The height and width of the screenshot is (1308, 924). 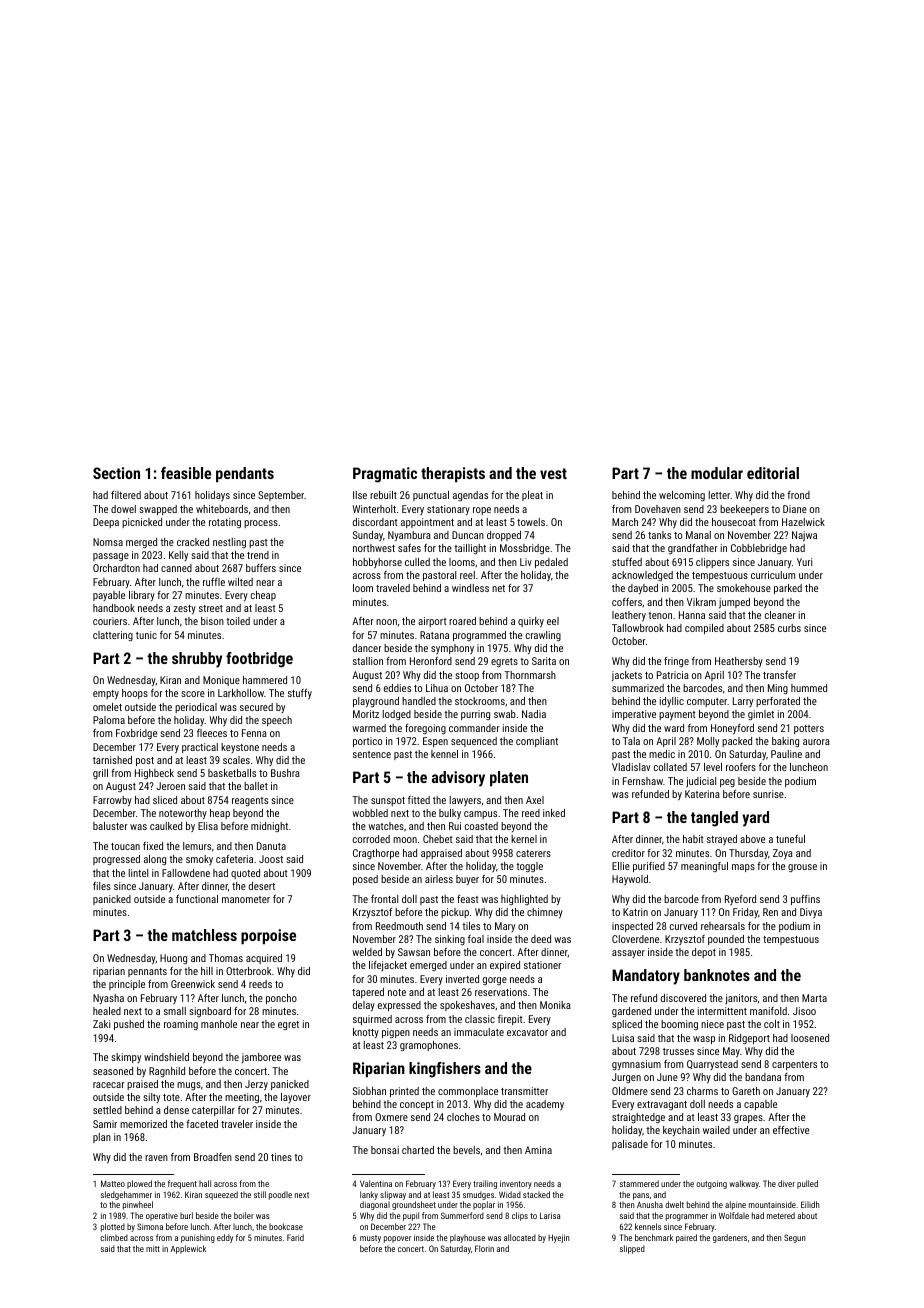 I want to click on Florin, so click(x=484, y=1248).
